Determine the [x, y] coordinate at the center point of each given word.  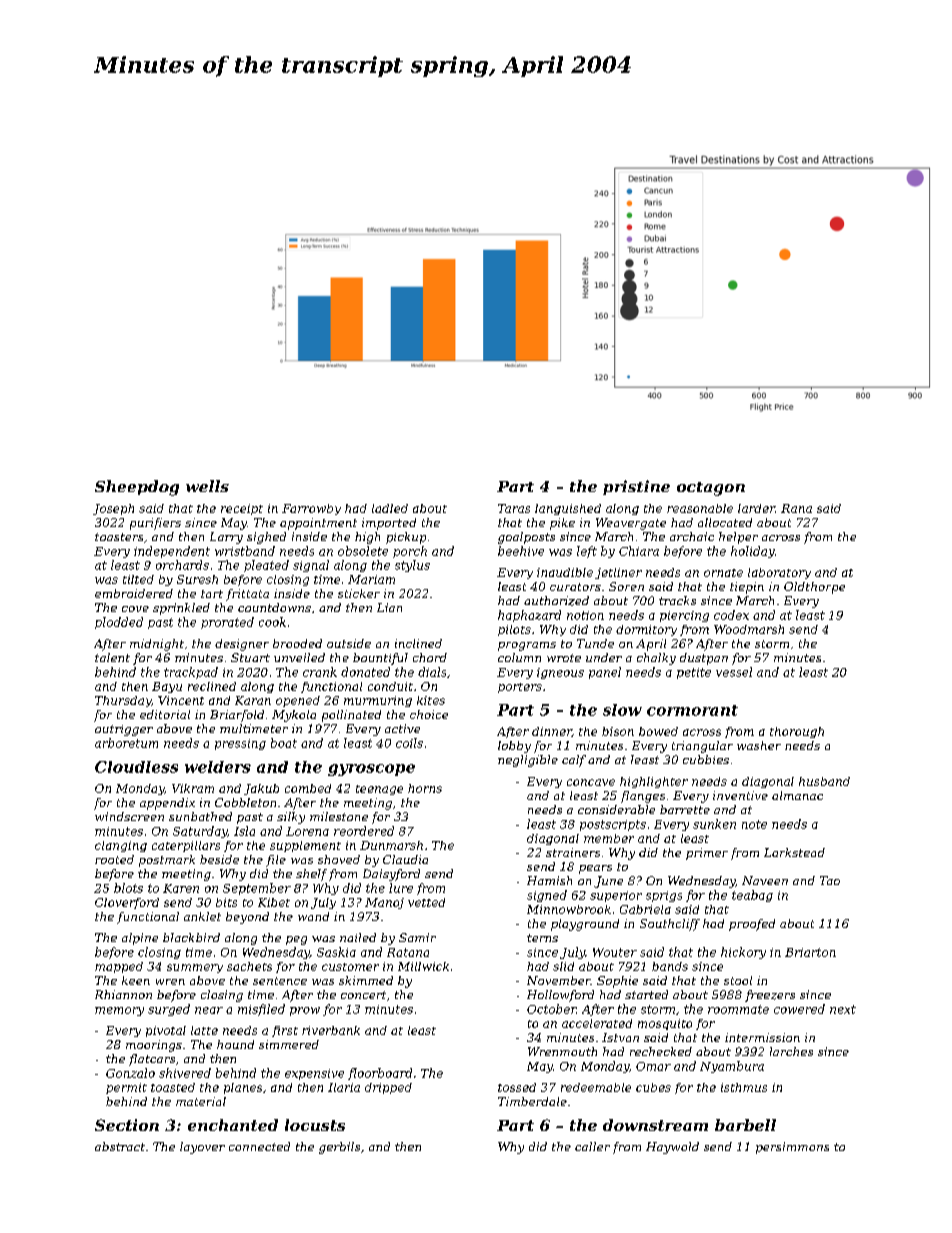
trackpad [191, 673]
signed [547, 896]
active [402, 728]
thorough [797, 732]
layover [202, 1148]
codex [731, 615]
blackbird [191, 937]
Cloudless [136, 767]
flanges [643, 797]
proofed [752, 925]
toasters [119, 537]
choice [429, 714]
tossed [517, 1087]
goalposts [526, 538]
